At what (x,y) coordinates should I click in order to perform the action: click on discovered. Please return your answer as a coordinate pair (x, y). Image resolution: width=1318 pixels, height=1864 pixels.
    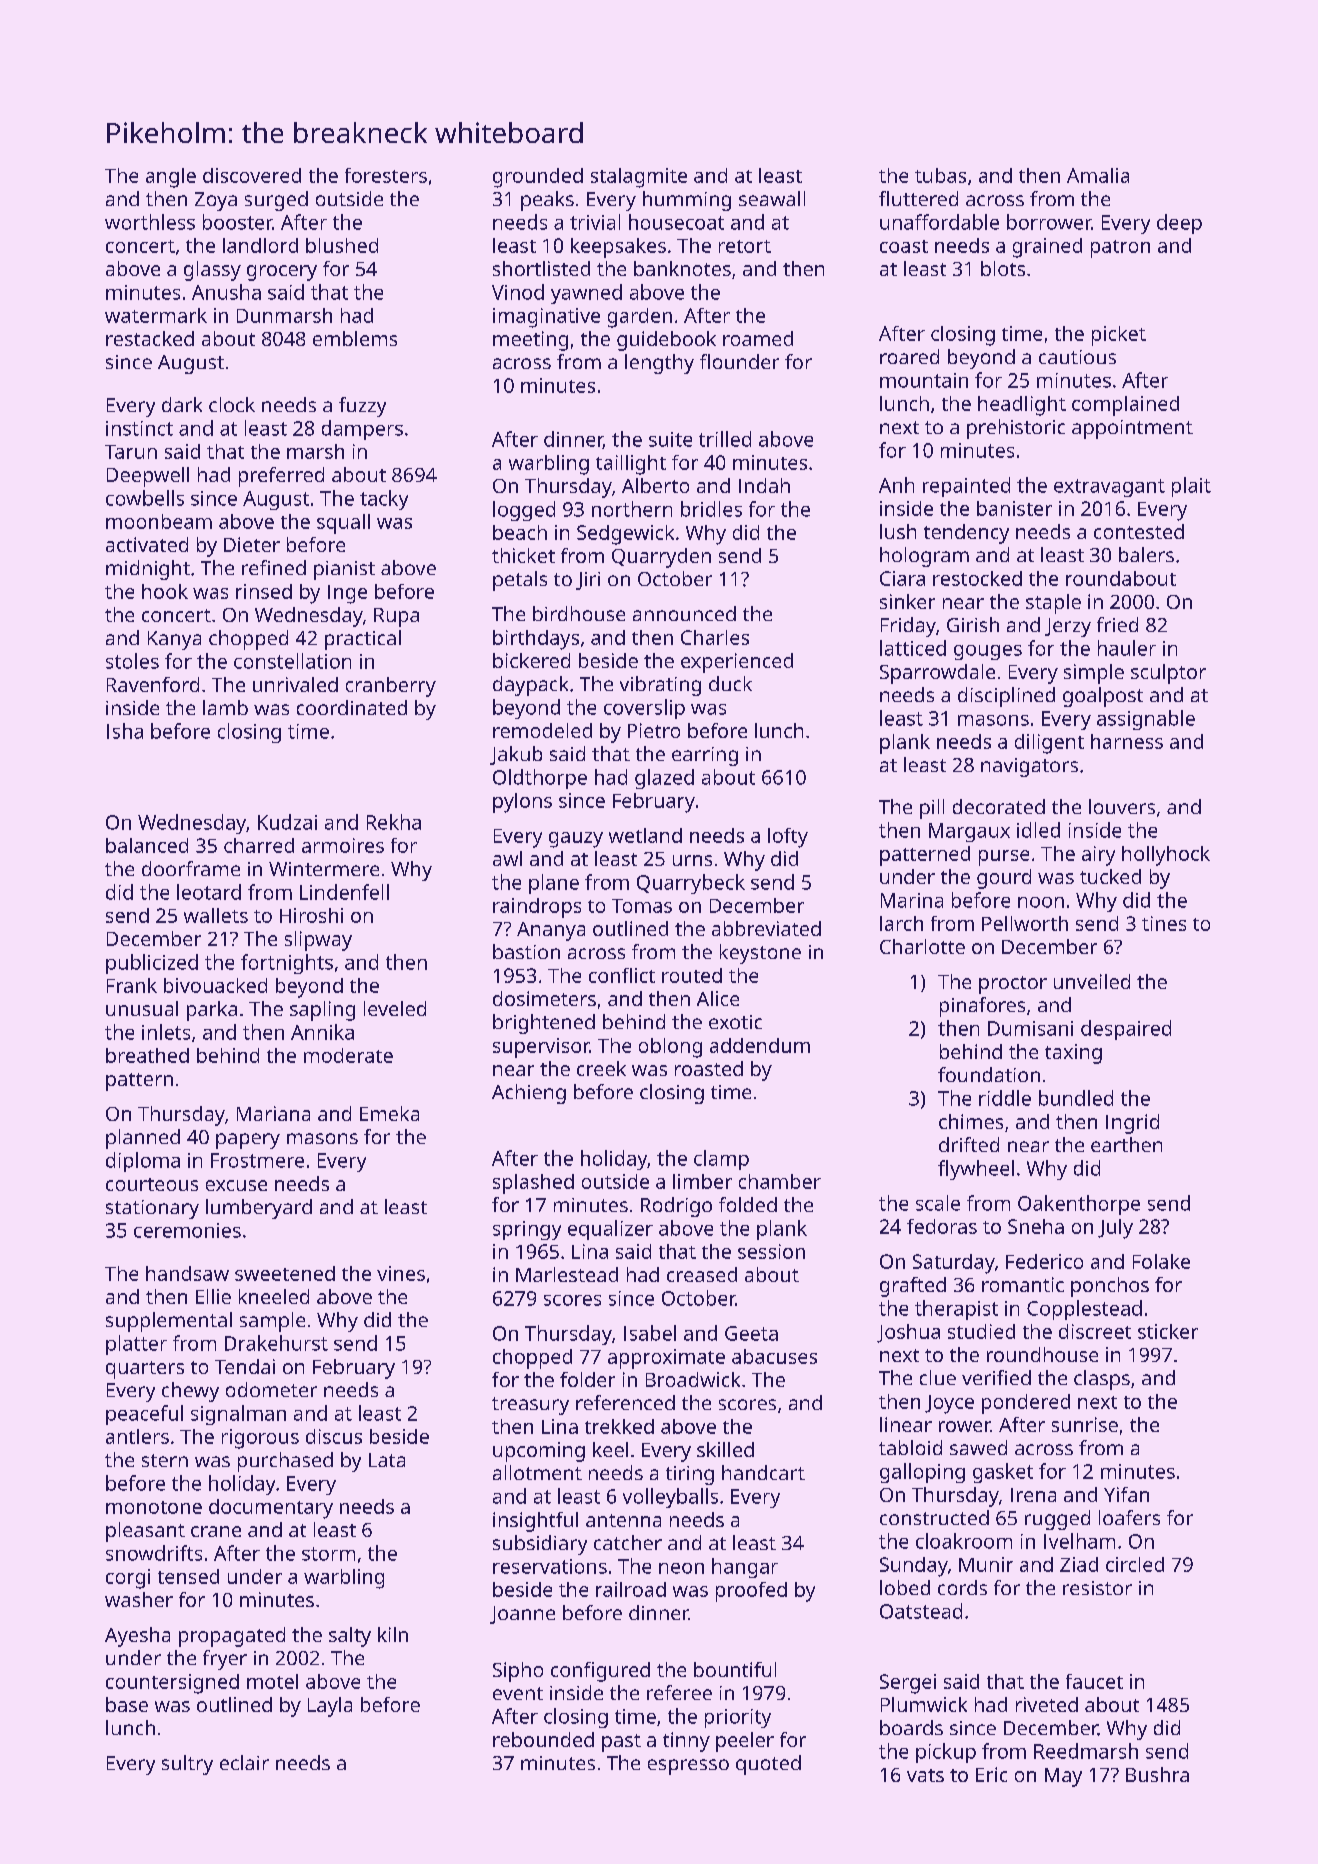
    Looking at the image, I should click on (252, 175).
